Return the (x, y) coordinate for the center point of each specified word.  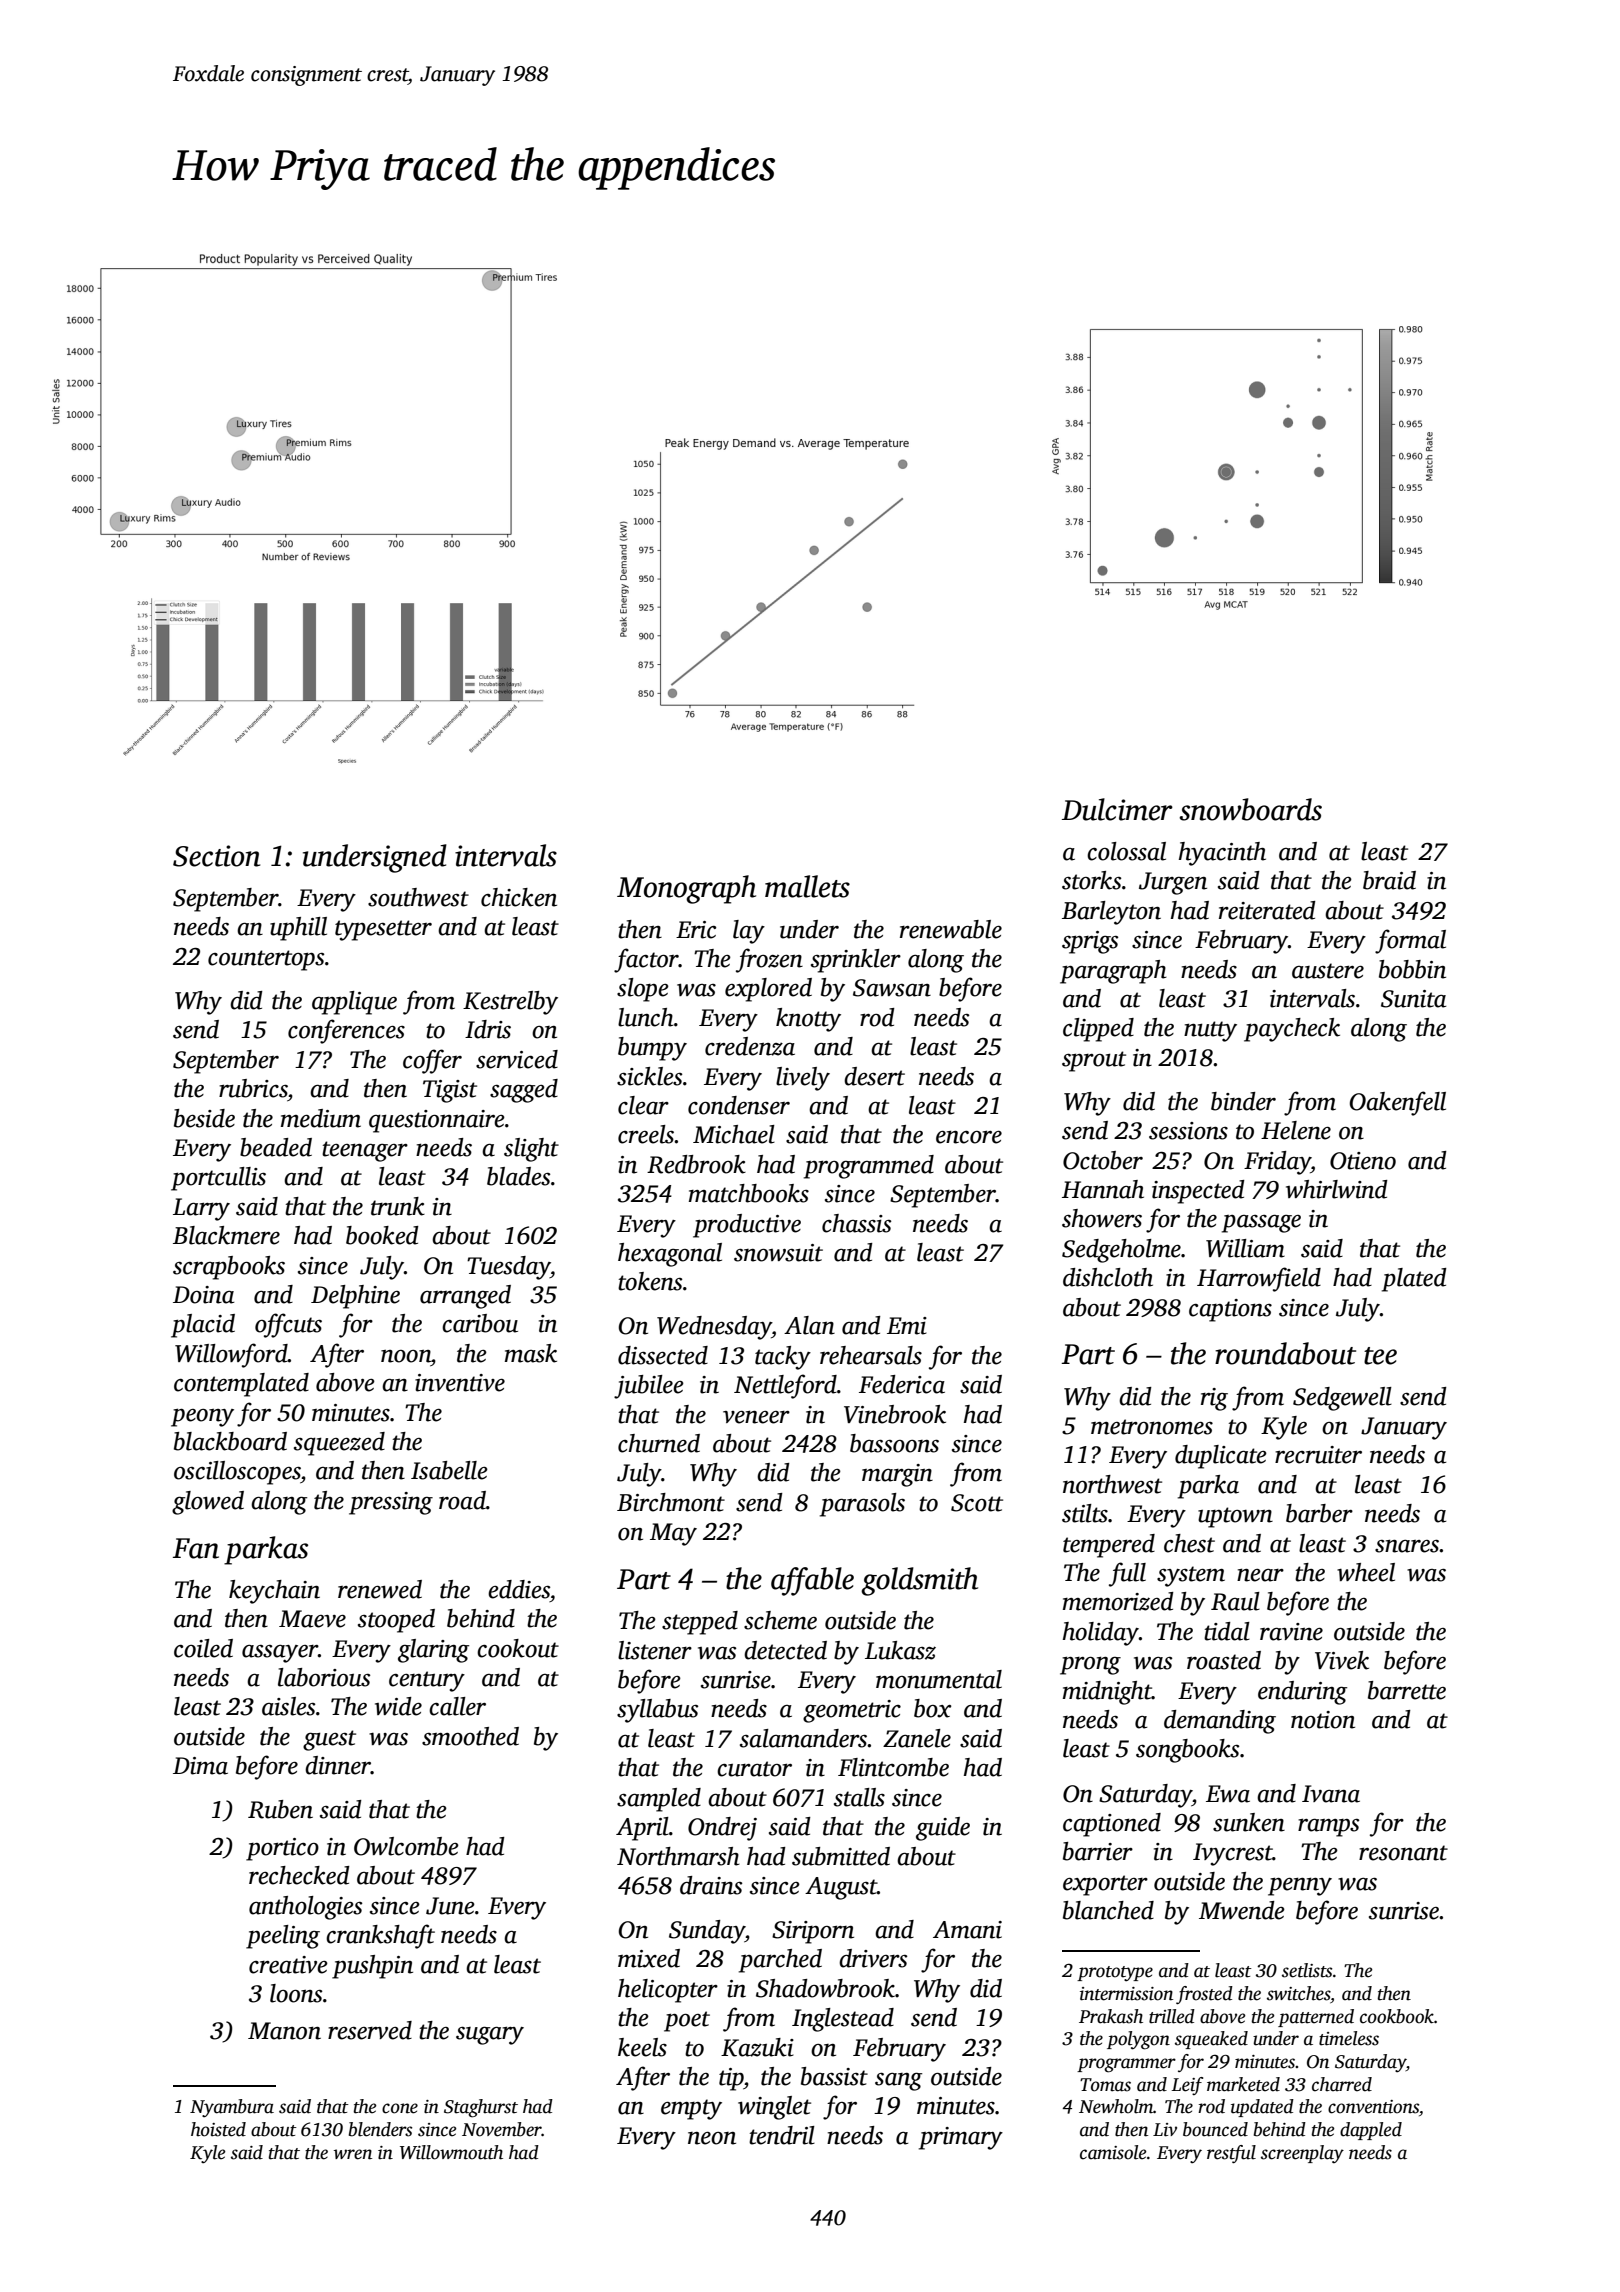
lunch (646, 1017)
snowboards (1250, 809)
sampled (659, 1800)
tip (731, 2079)
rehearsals (871, 1355)
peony (202, 1418)
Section (216, 856)
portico (282, 1849)
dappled (1371, 2131)
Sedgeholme (1121, 1251)
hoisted (218, 2129)
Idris (488, 1029)
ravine (1291, 1632)
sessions (1188, 1131)
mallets (807, 886)
